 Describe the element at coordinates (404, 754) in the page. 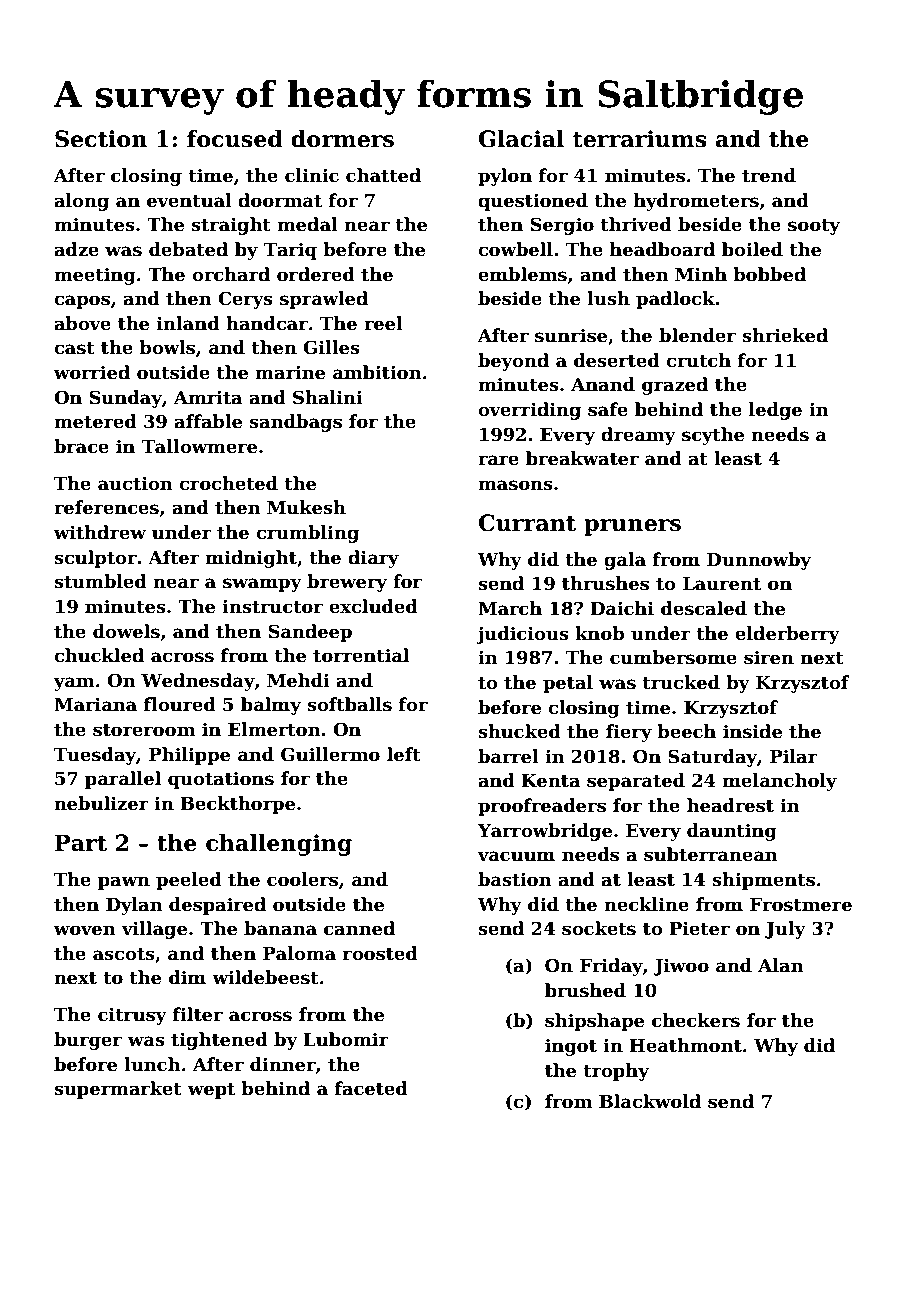

I see `left` at that location.
